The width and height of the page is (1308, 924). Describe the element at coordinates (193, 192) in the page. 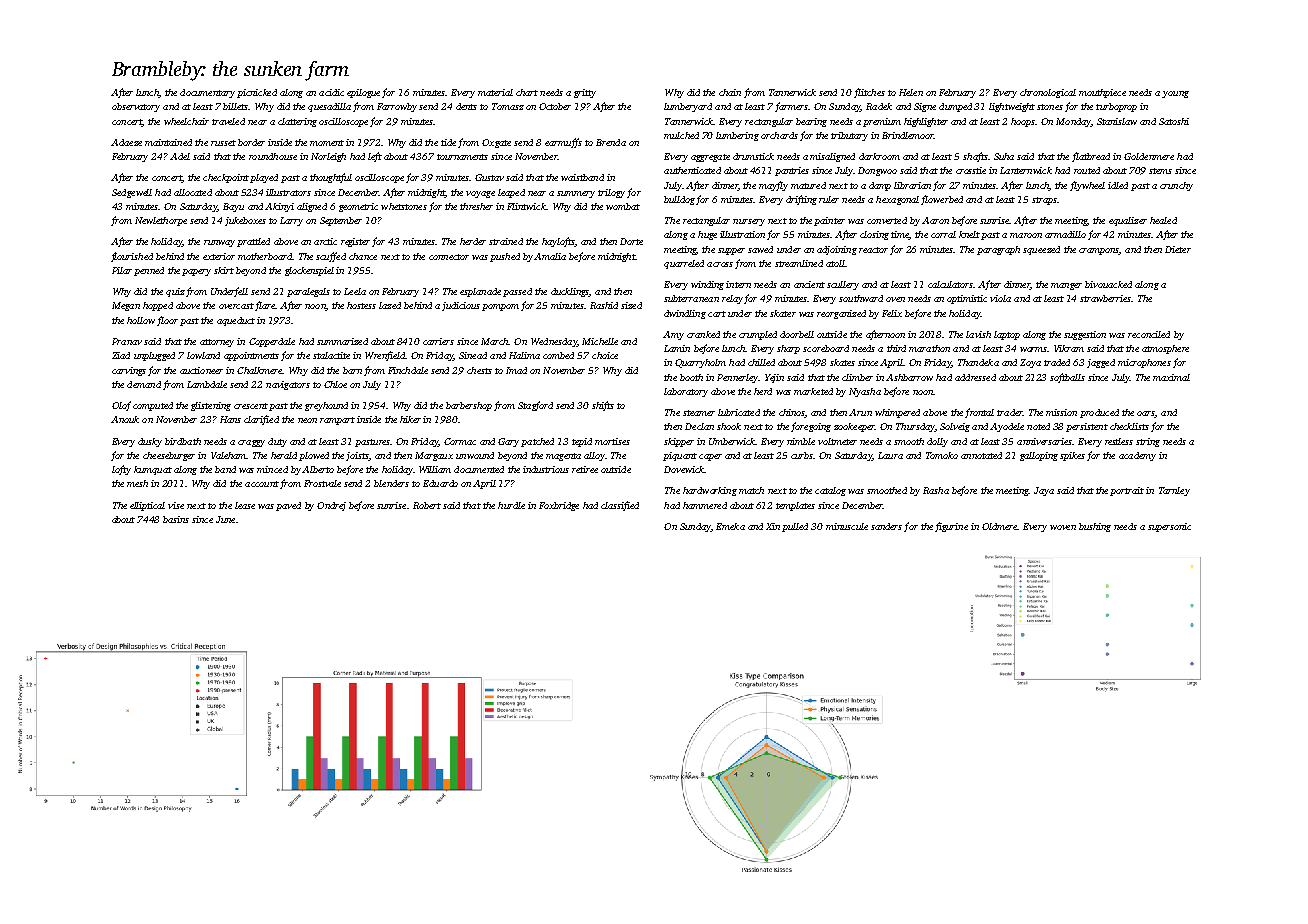

I see `allocated` at that location.
